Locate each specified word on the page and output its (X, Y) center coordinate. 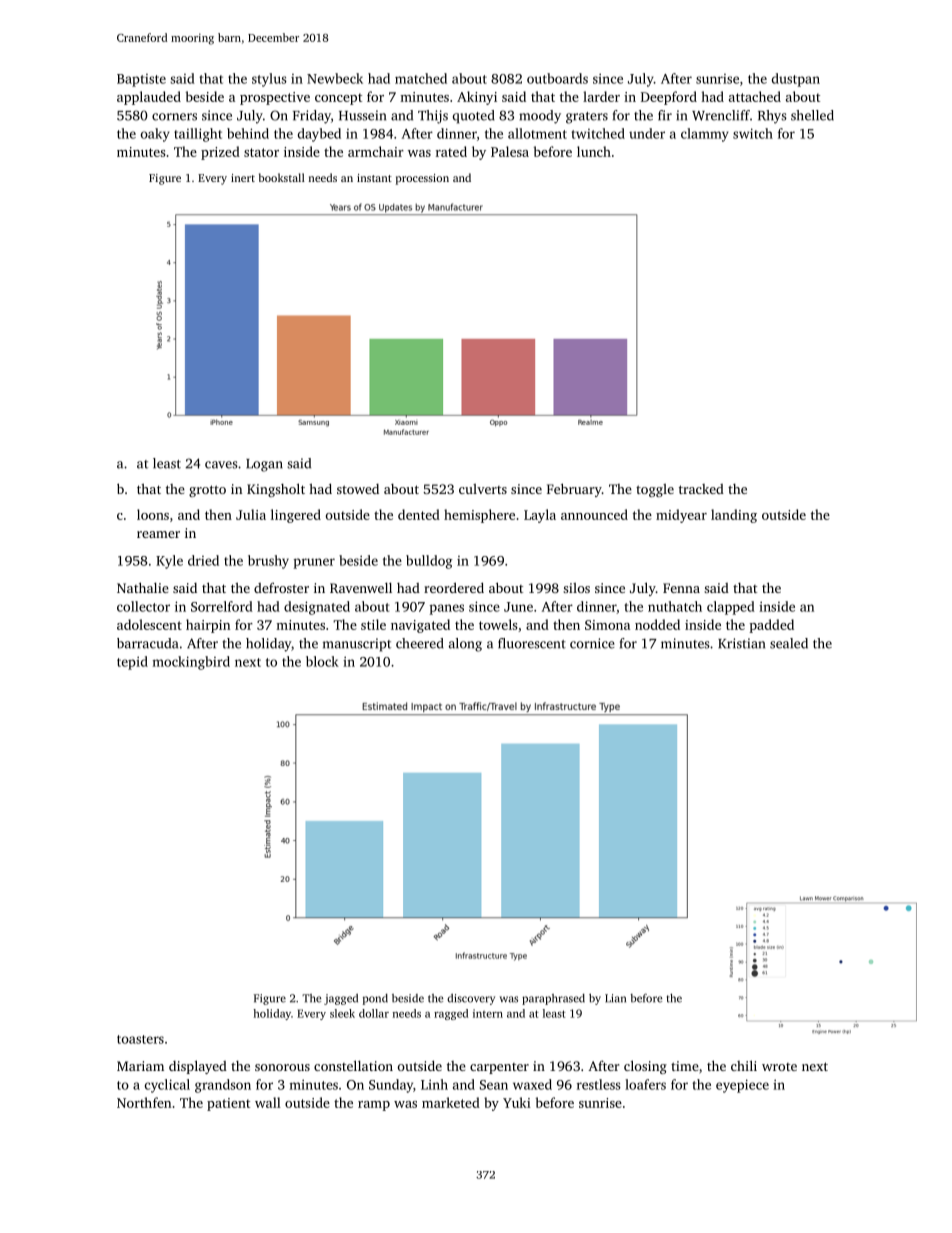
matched (421, 78)
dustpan (796, 80)
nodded (657, 624)
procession (422, 179)
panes (447, 609)
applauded (149, 98)
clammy (705, 135)
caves (221, 465)
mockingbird (191, 663)
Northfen (144, 1102)
